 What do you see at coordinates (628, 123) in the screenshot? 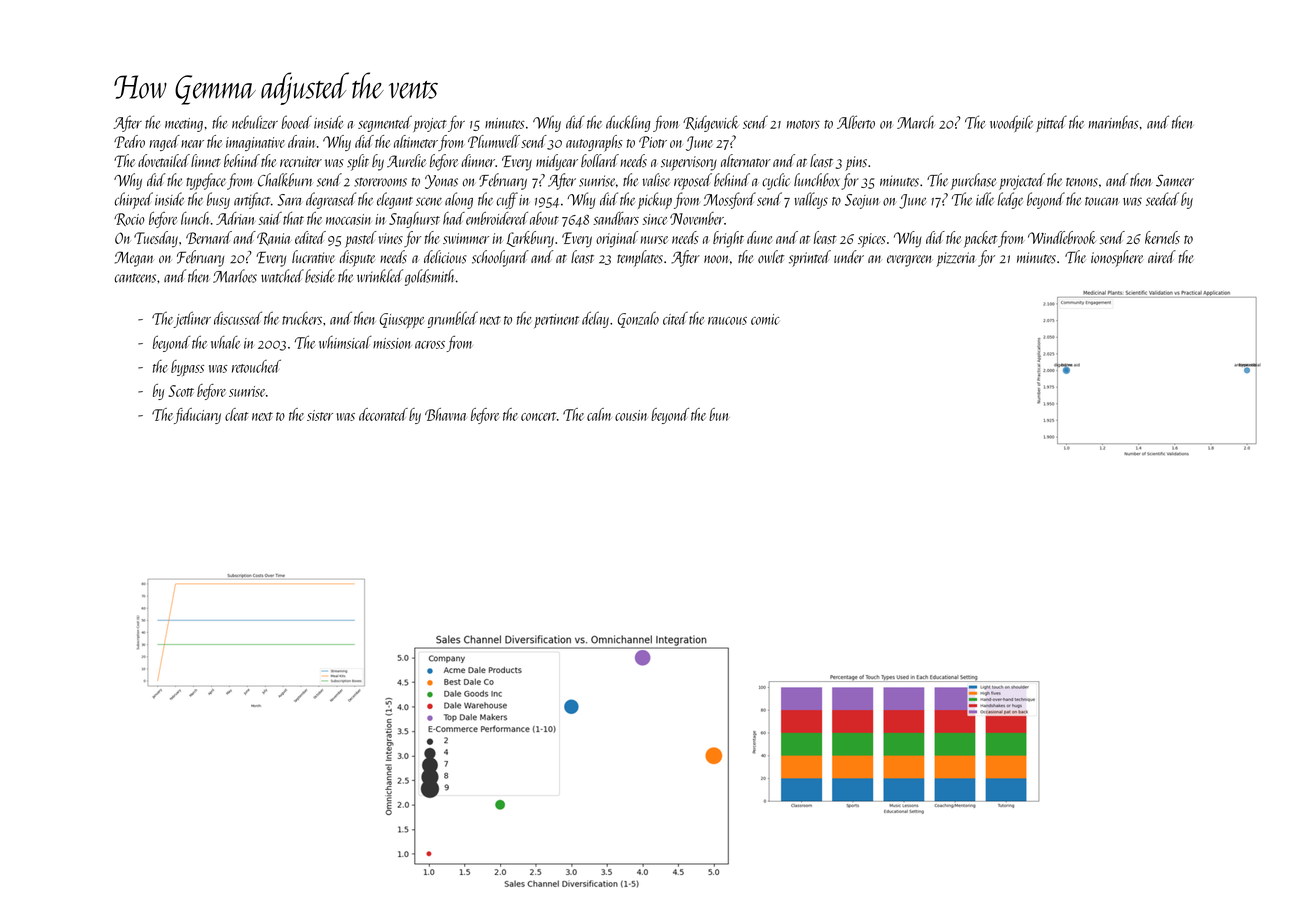
I see `duckling` at bounding box center [628, 123].
